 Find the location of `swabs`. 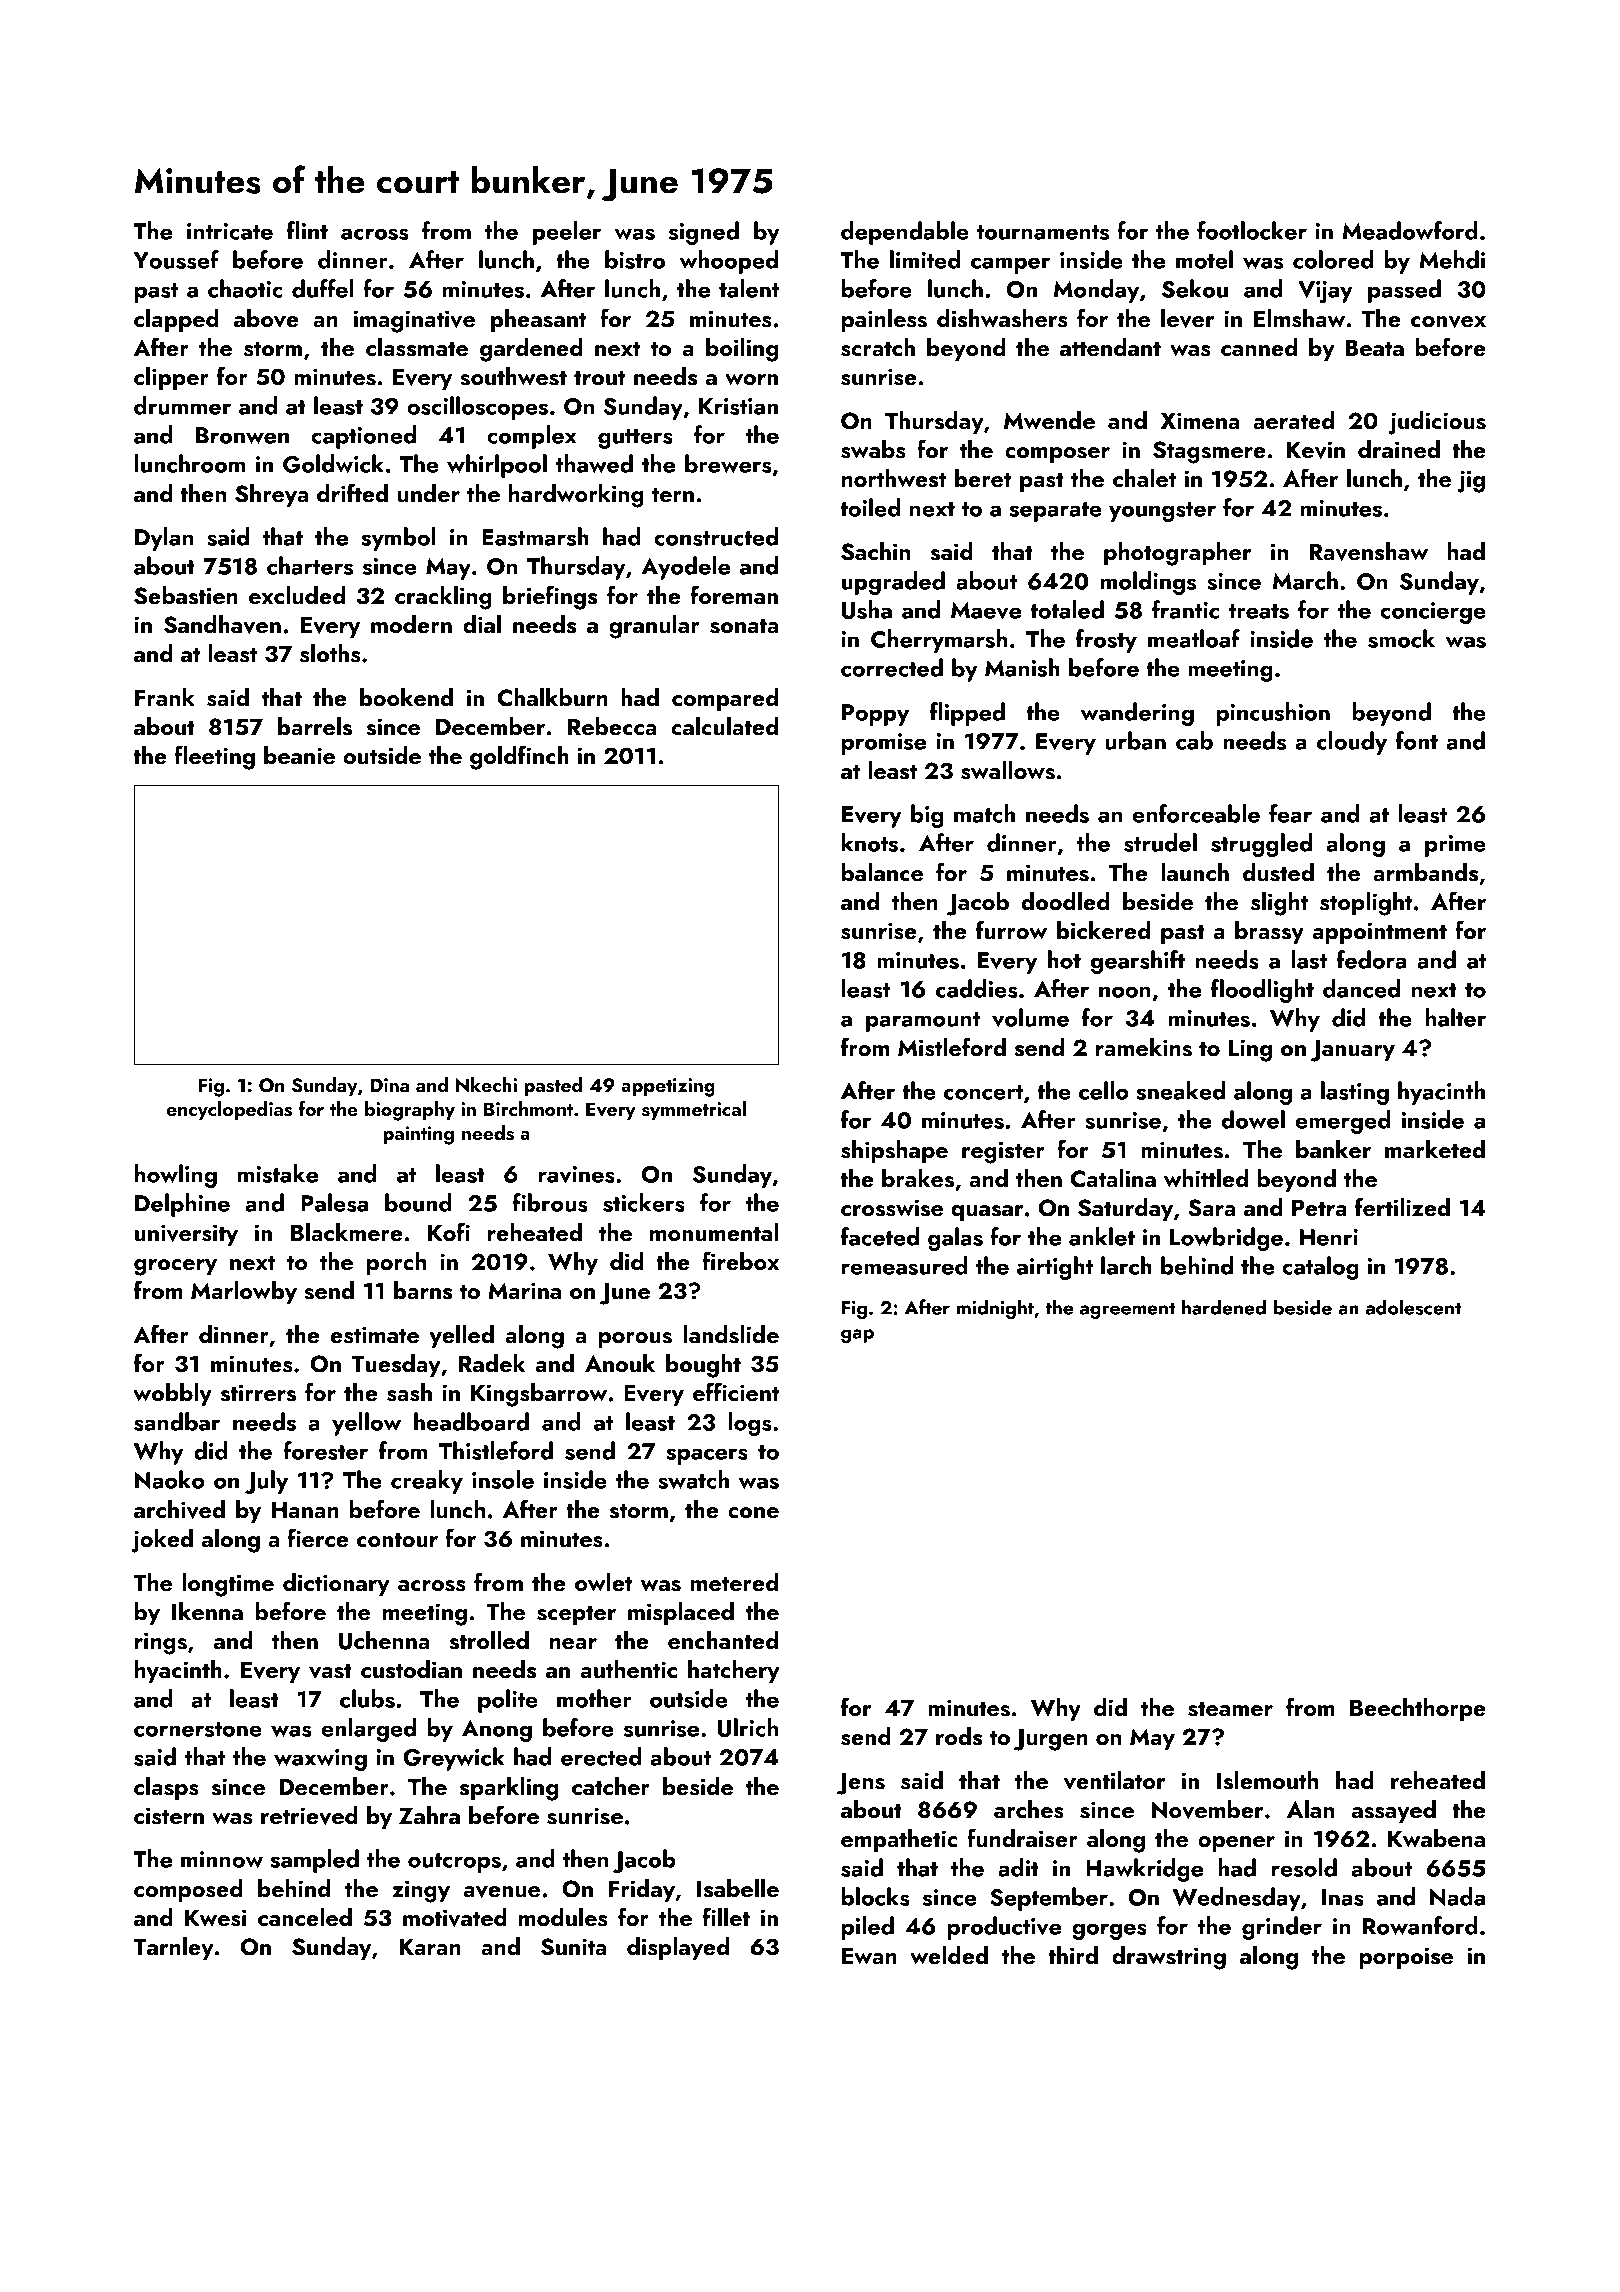

swabs is located at coordinates (873, 449).
